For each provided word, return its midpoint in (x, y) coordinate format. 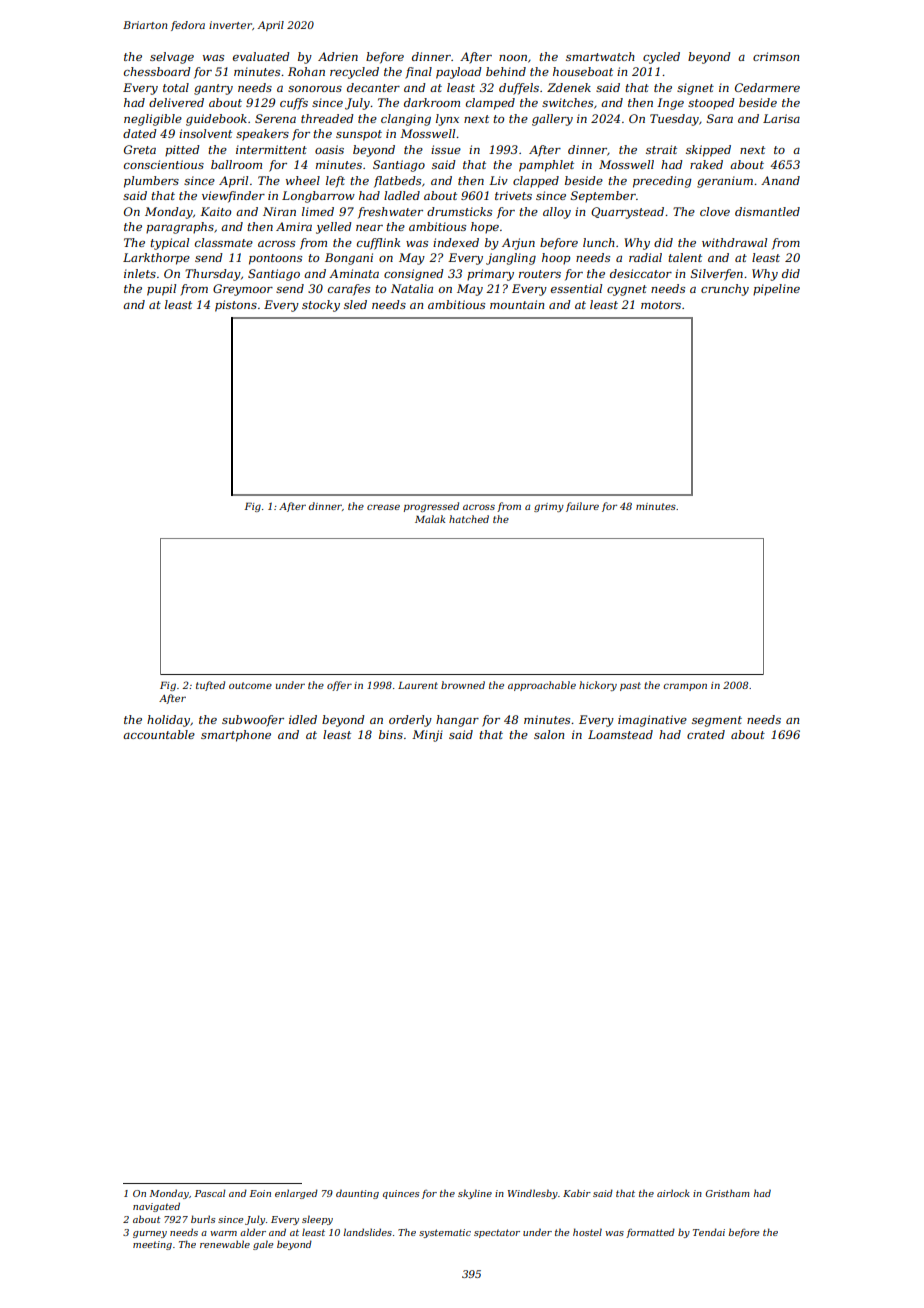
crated (706, 734)
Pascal (210, 1193)
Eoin (260, 1193)
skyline (475, 1194)
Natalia (412, 288)
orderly (410, 721)
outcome (250, 685)
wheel (303, 180)
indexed (456, 242)
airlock (673, 1193)
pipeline (776, 290)
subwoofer (253, 721)
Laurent (418, 685)
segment (717, 721)
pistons (236, 306)
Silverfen (717, 275)
